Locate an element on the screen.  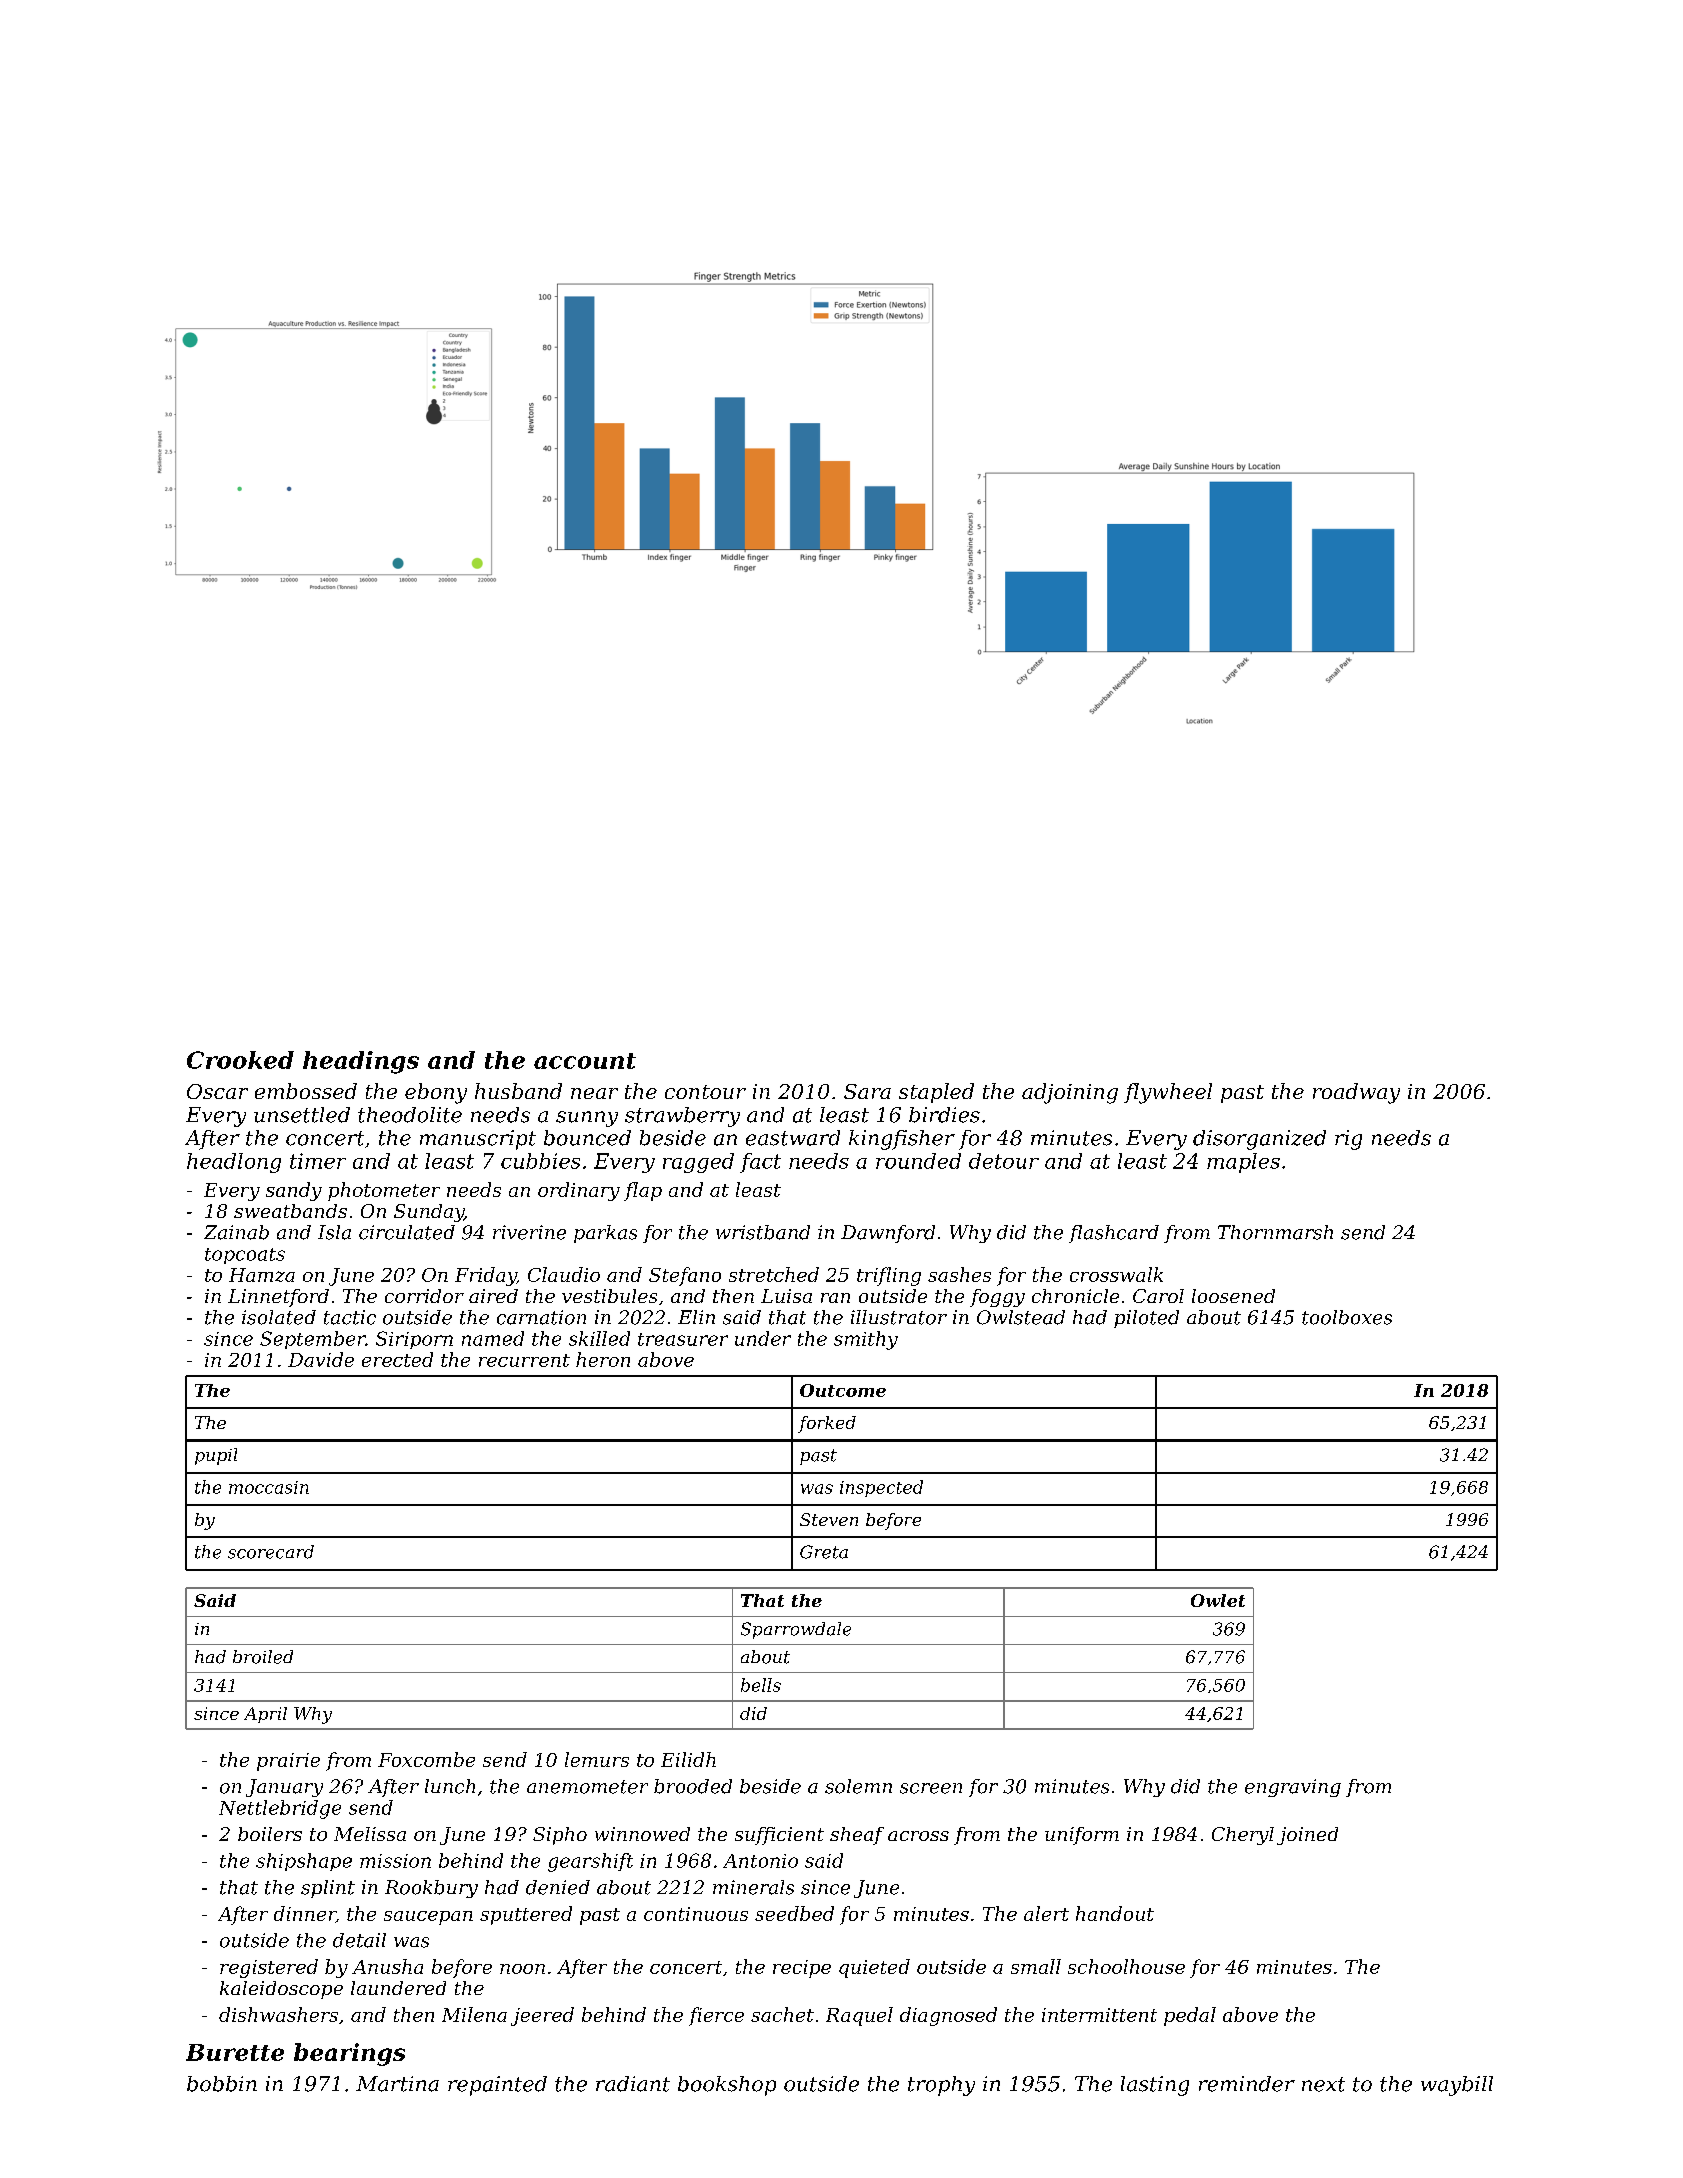
fact is located at coordinates (760, 1163).
